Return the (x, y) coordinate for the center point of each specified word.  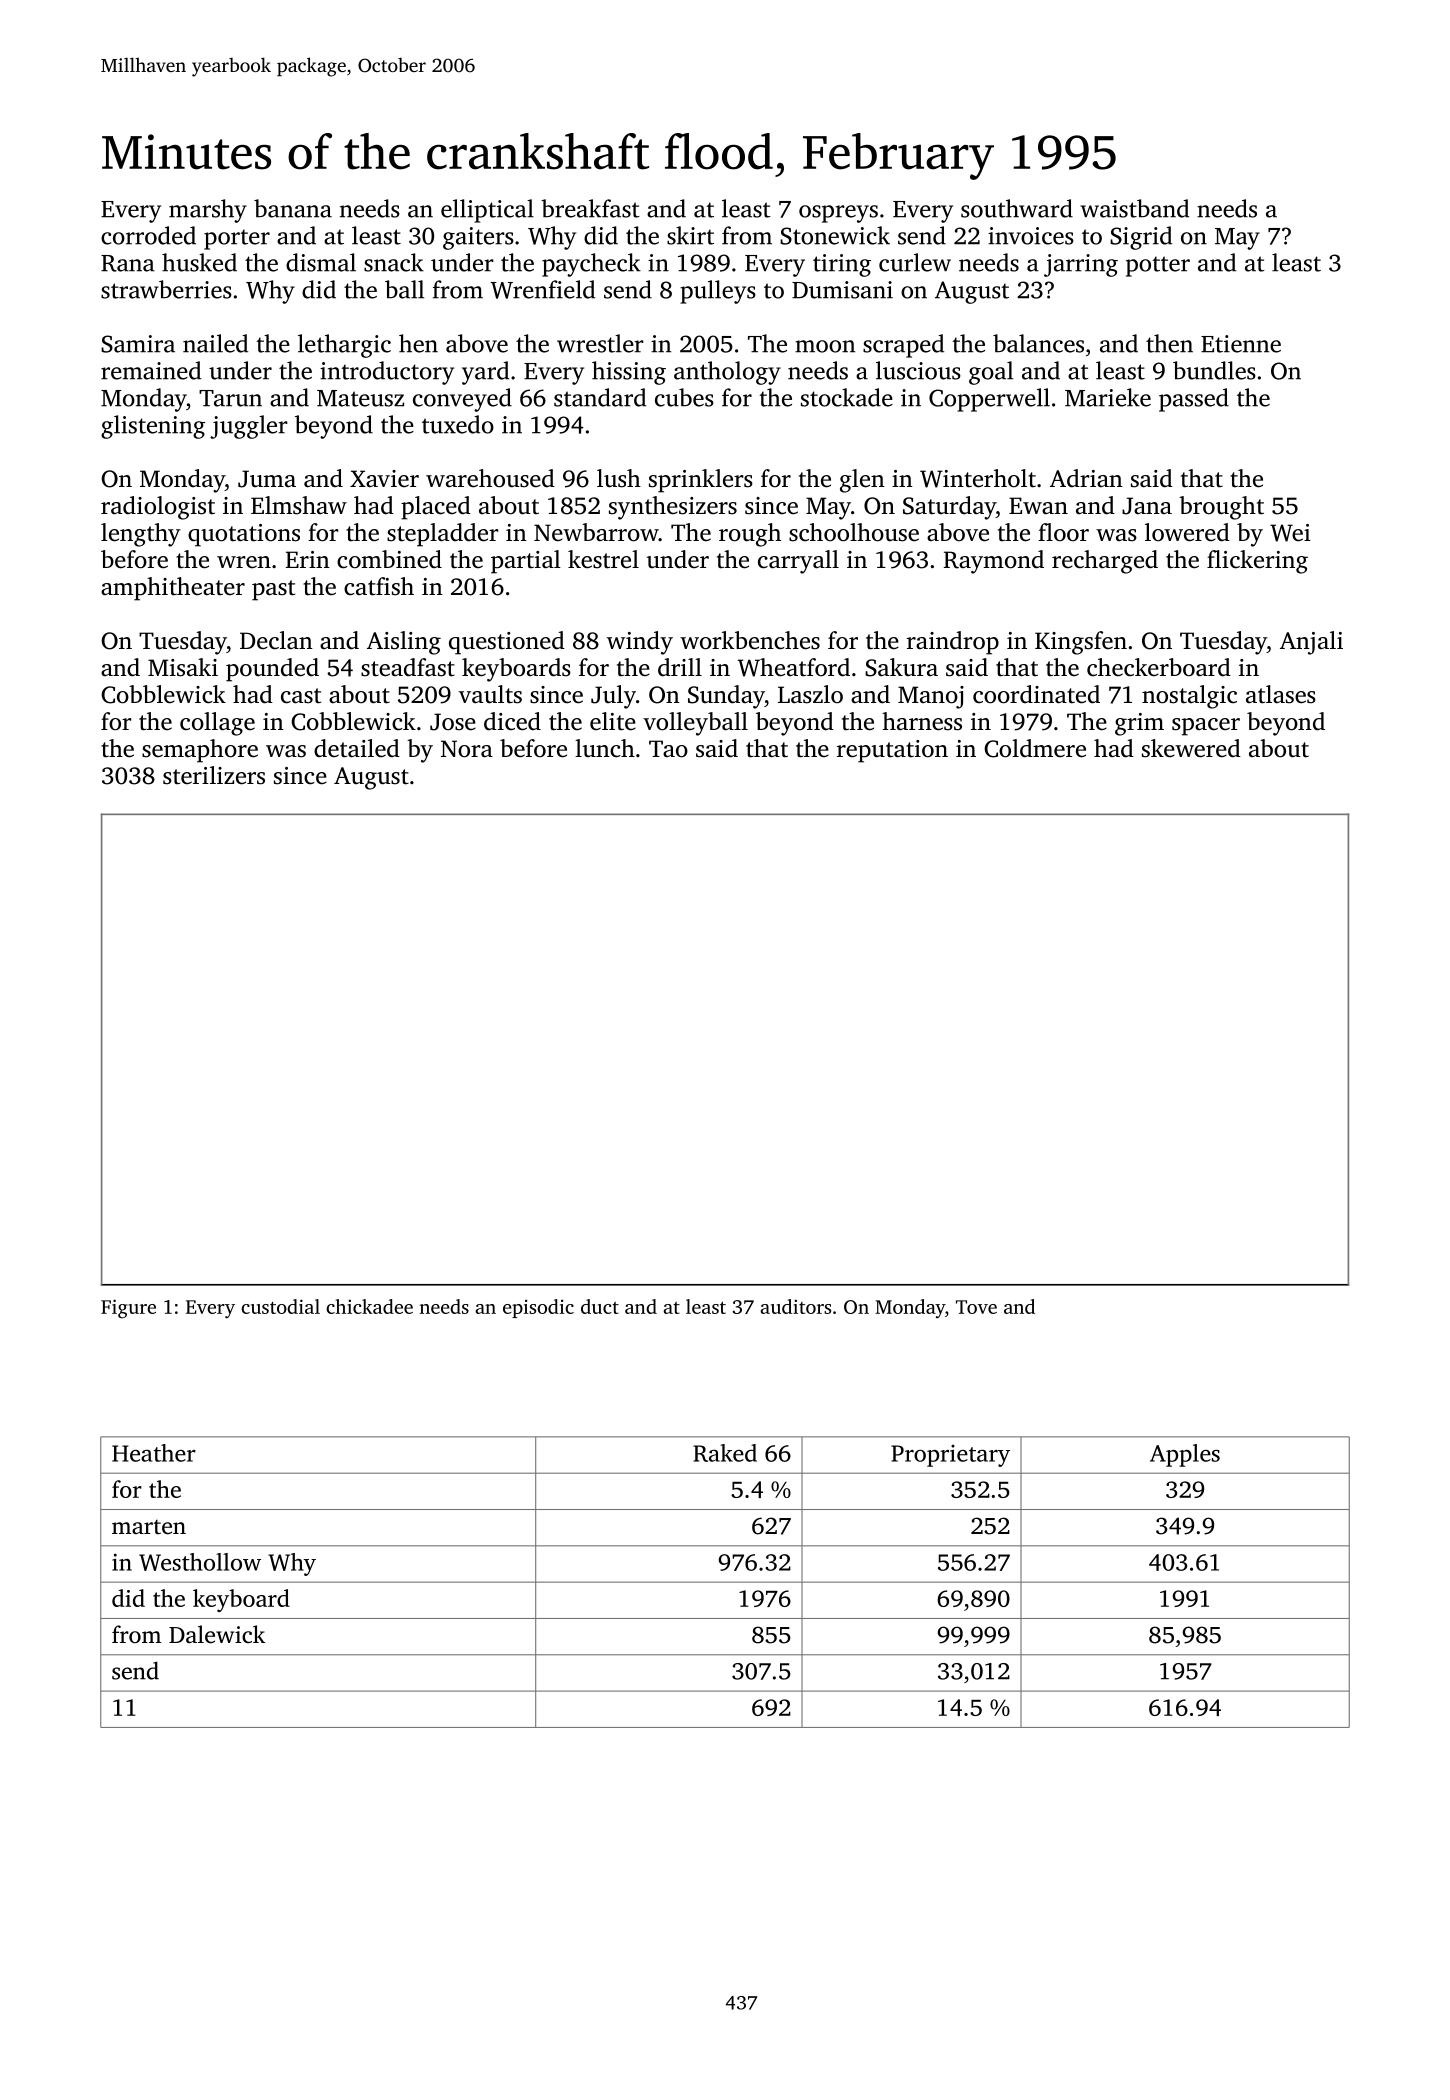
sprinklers (701, 481)
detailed (357, 748)
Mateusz (360, 398)
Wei (1290, 533)
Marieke (1108, 397)
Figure (128, 1309)
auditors (795, 1306)
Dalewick (217, 1634)
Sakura (901, 667)
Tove (976, 1307)
